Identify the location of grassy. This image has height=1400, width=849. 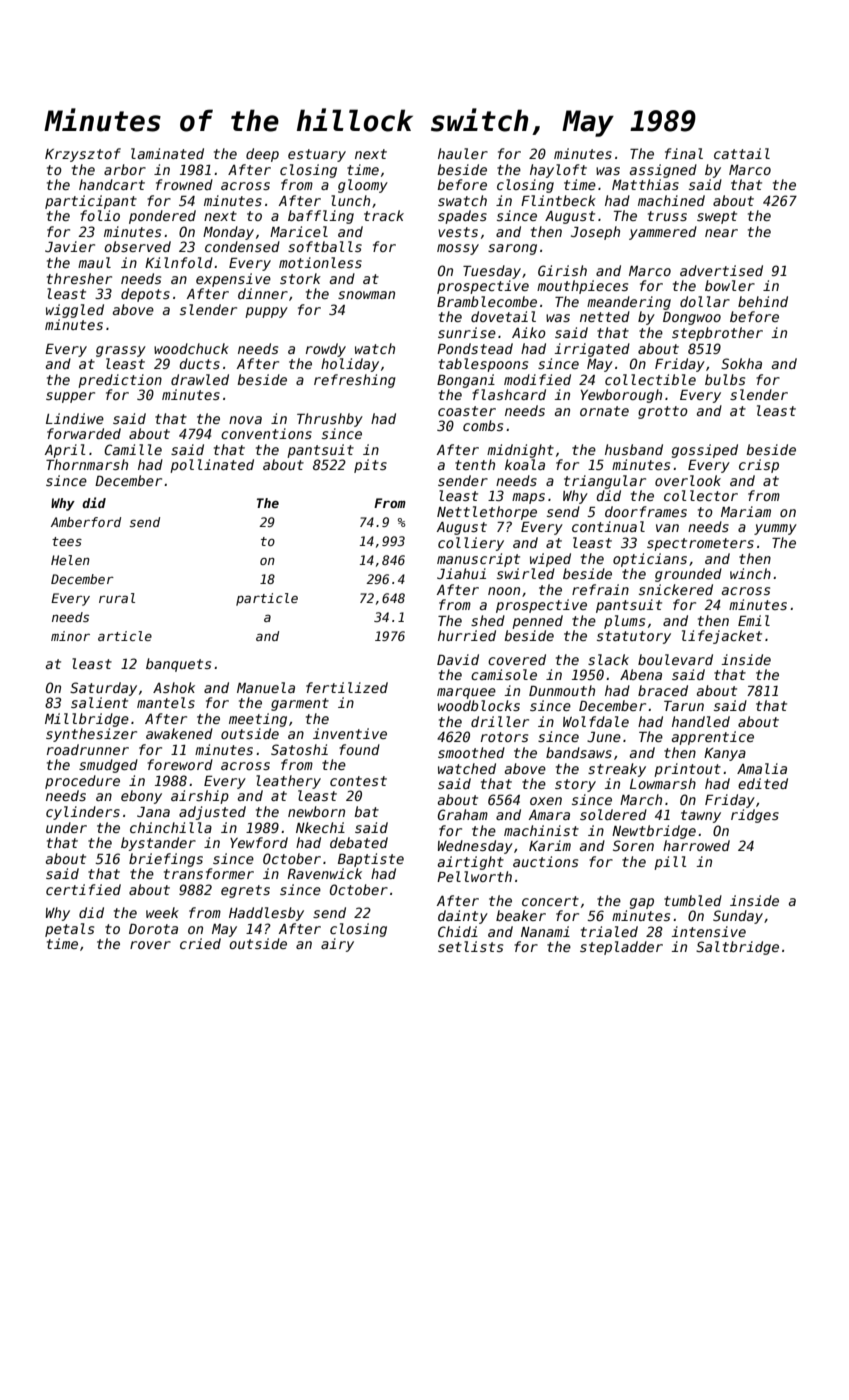
(121, 351).
